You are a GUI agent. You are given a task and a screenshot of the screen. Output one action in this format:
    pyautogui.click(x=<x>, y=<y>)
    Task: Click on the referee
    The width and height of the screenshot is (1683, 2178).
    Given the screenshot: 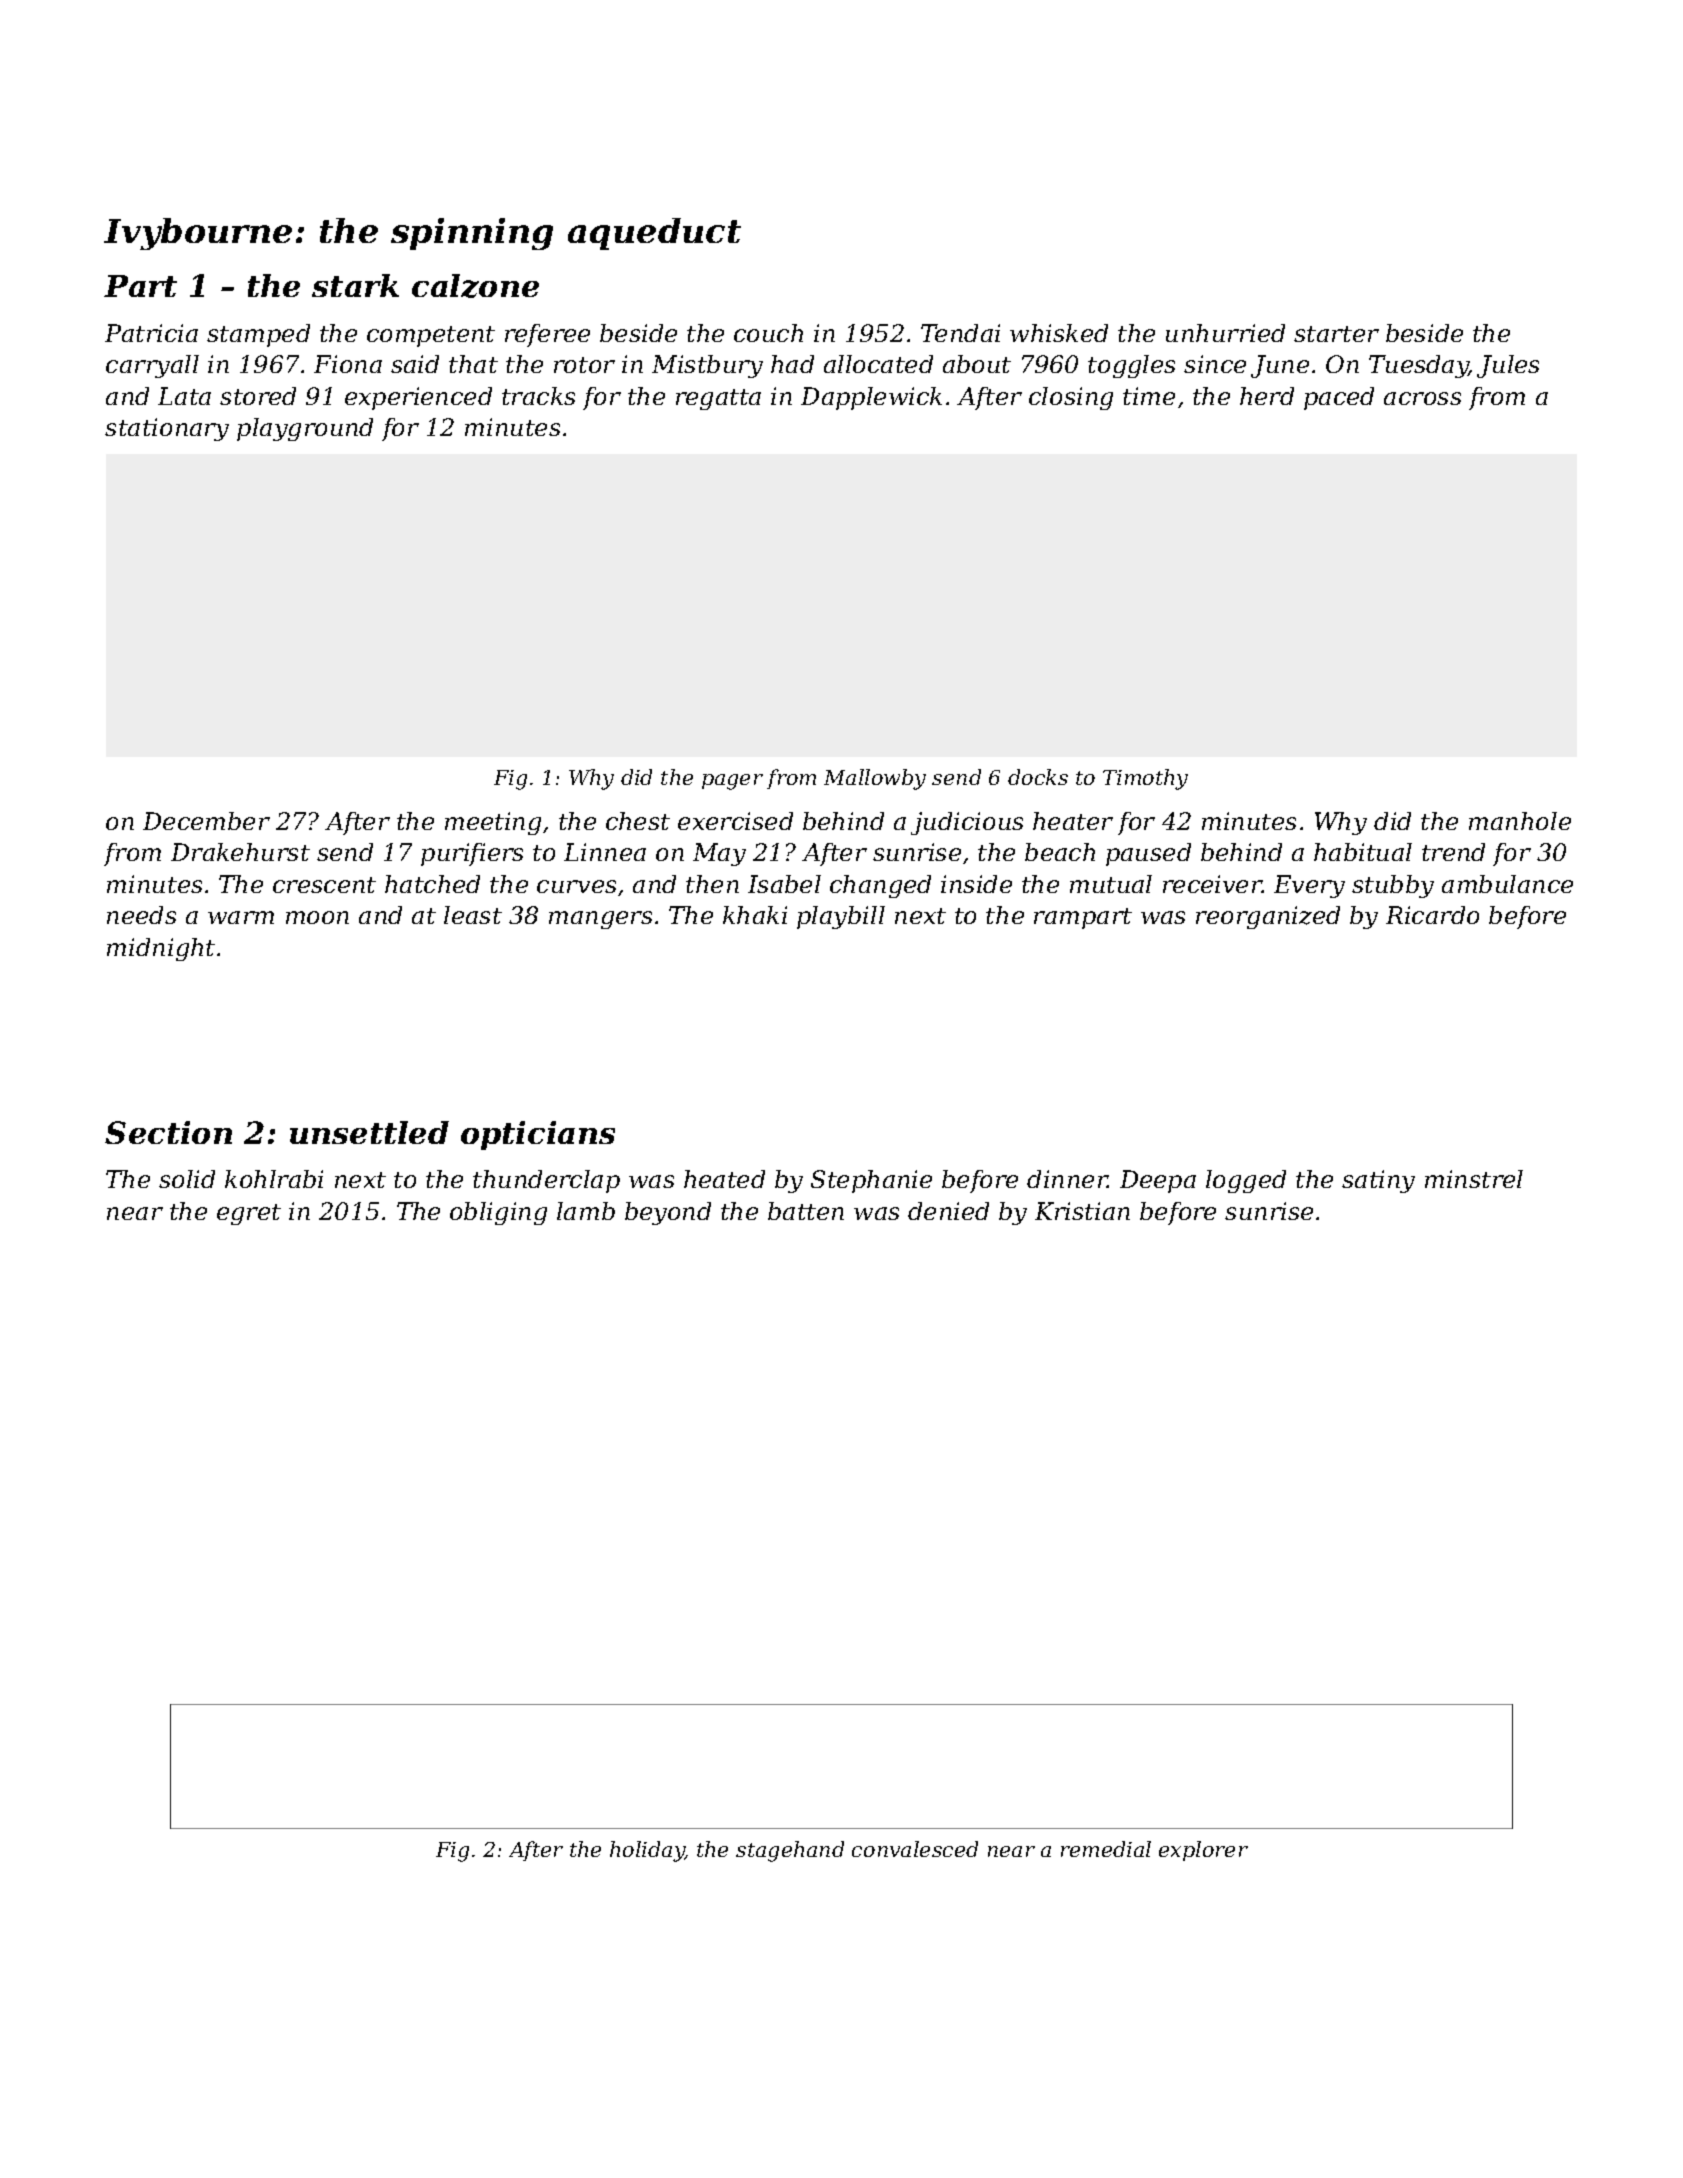 What is the action you would take?
    pyautogui.click(x=547, y=335)
